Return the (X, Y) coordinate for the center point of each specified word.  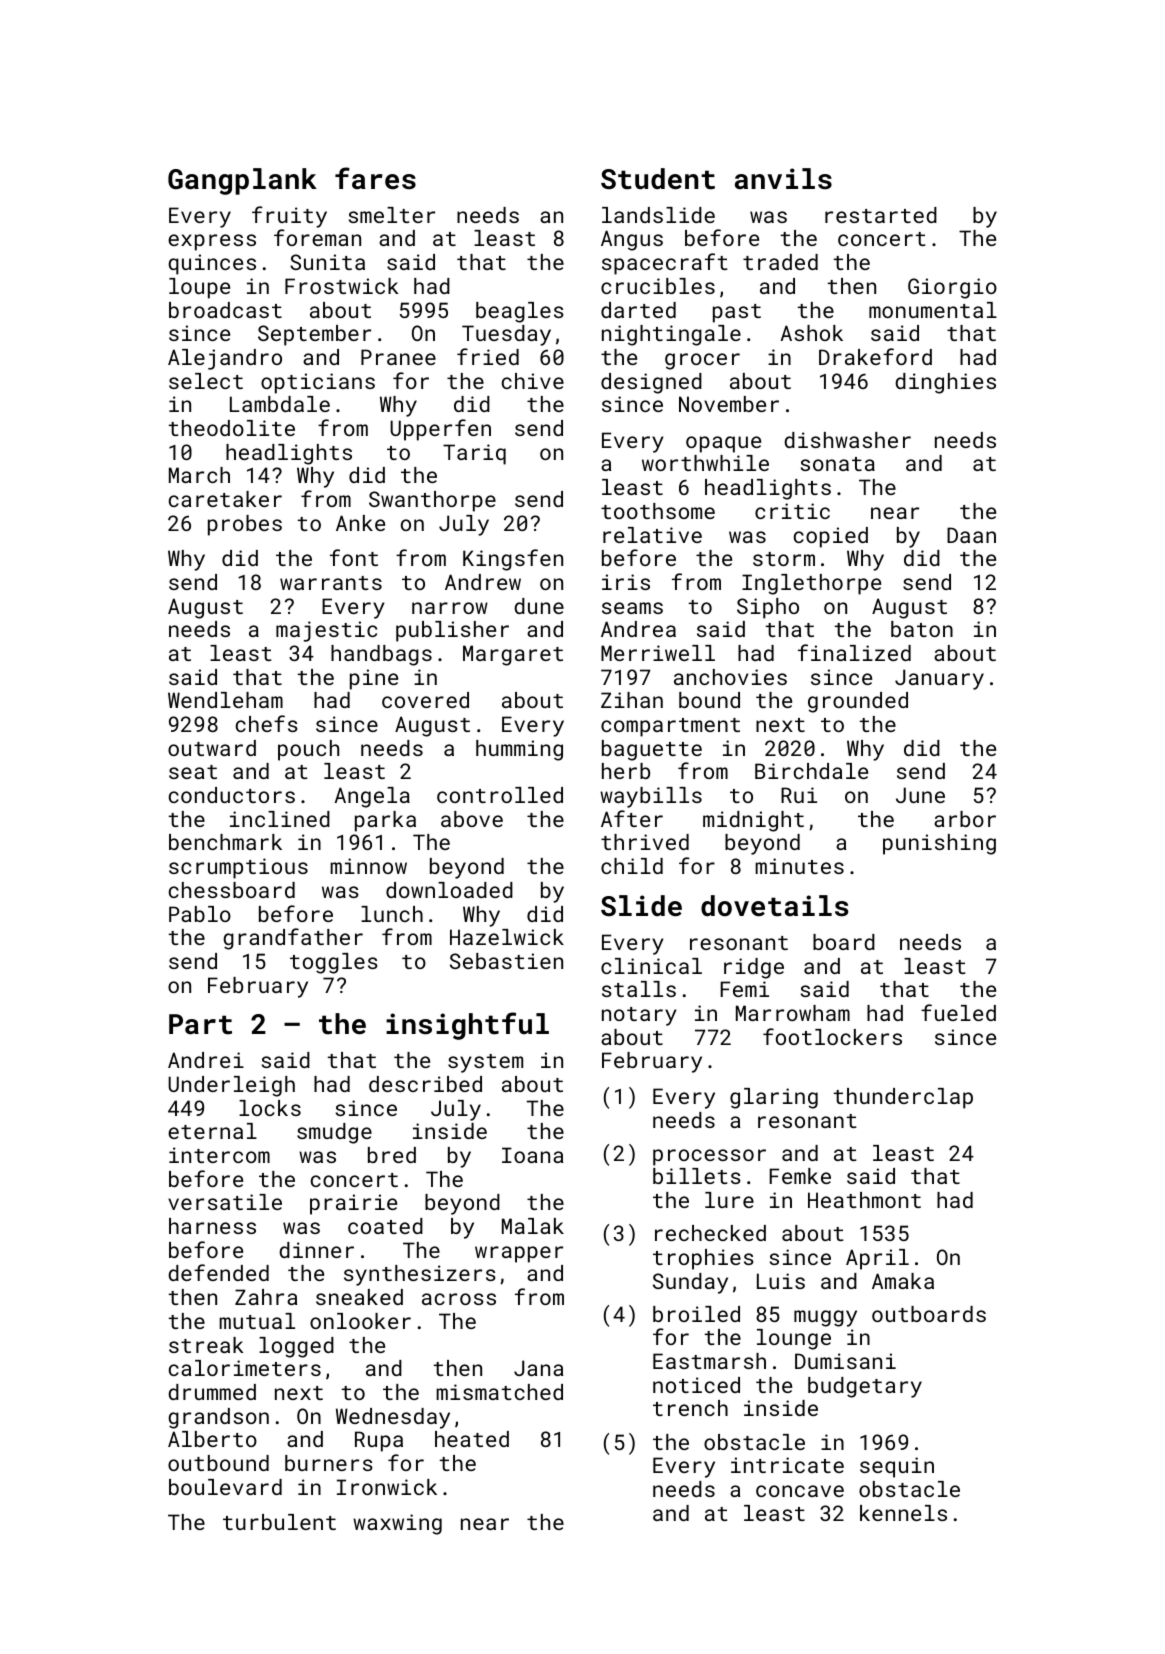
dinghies (945, 383)
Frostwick (341, 286)
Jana (538, 1368)
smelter (392, 215)
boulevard (225, 1487)
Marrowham (793, 1013)
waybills (651, 797)
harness (212, 1226)
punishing (939, 844)
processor (709, 1157)
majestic (326, 631)
